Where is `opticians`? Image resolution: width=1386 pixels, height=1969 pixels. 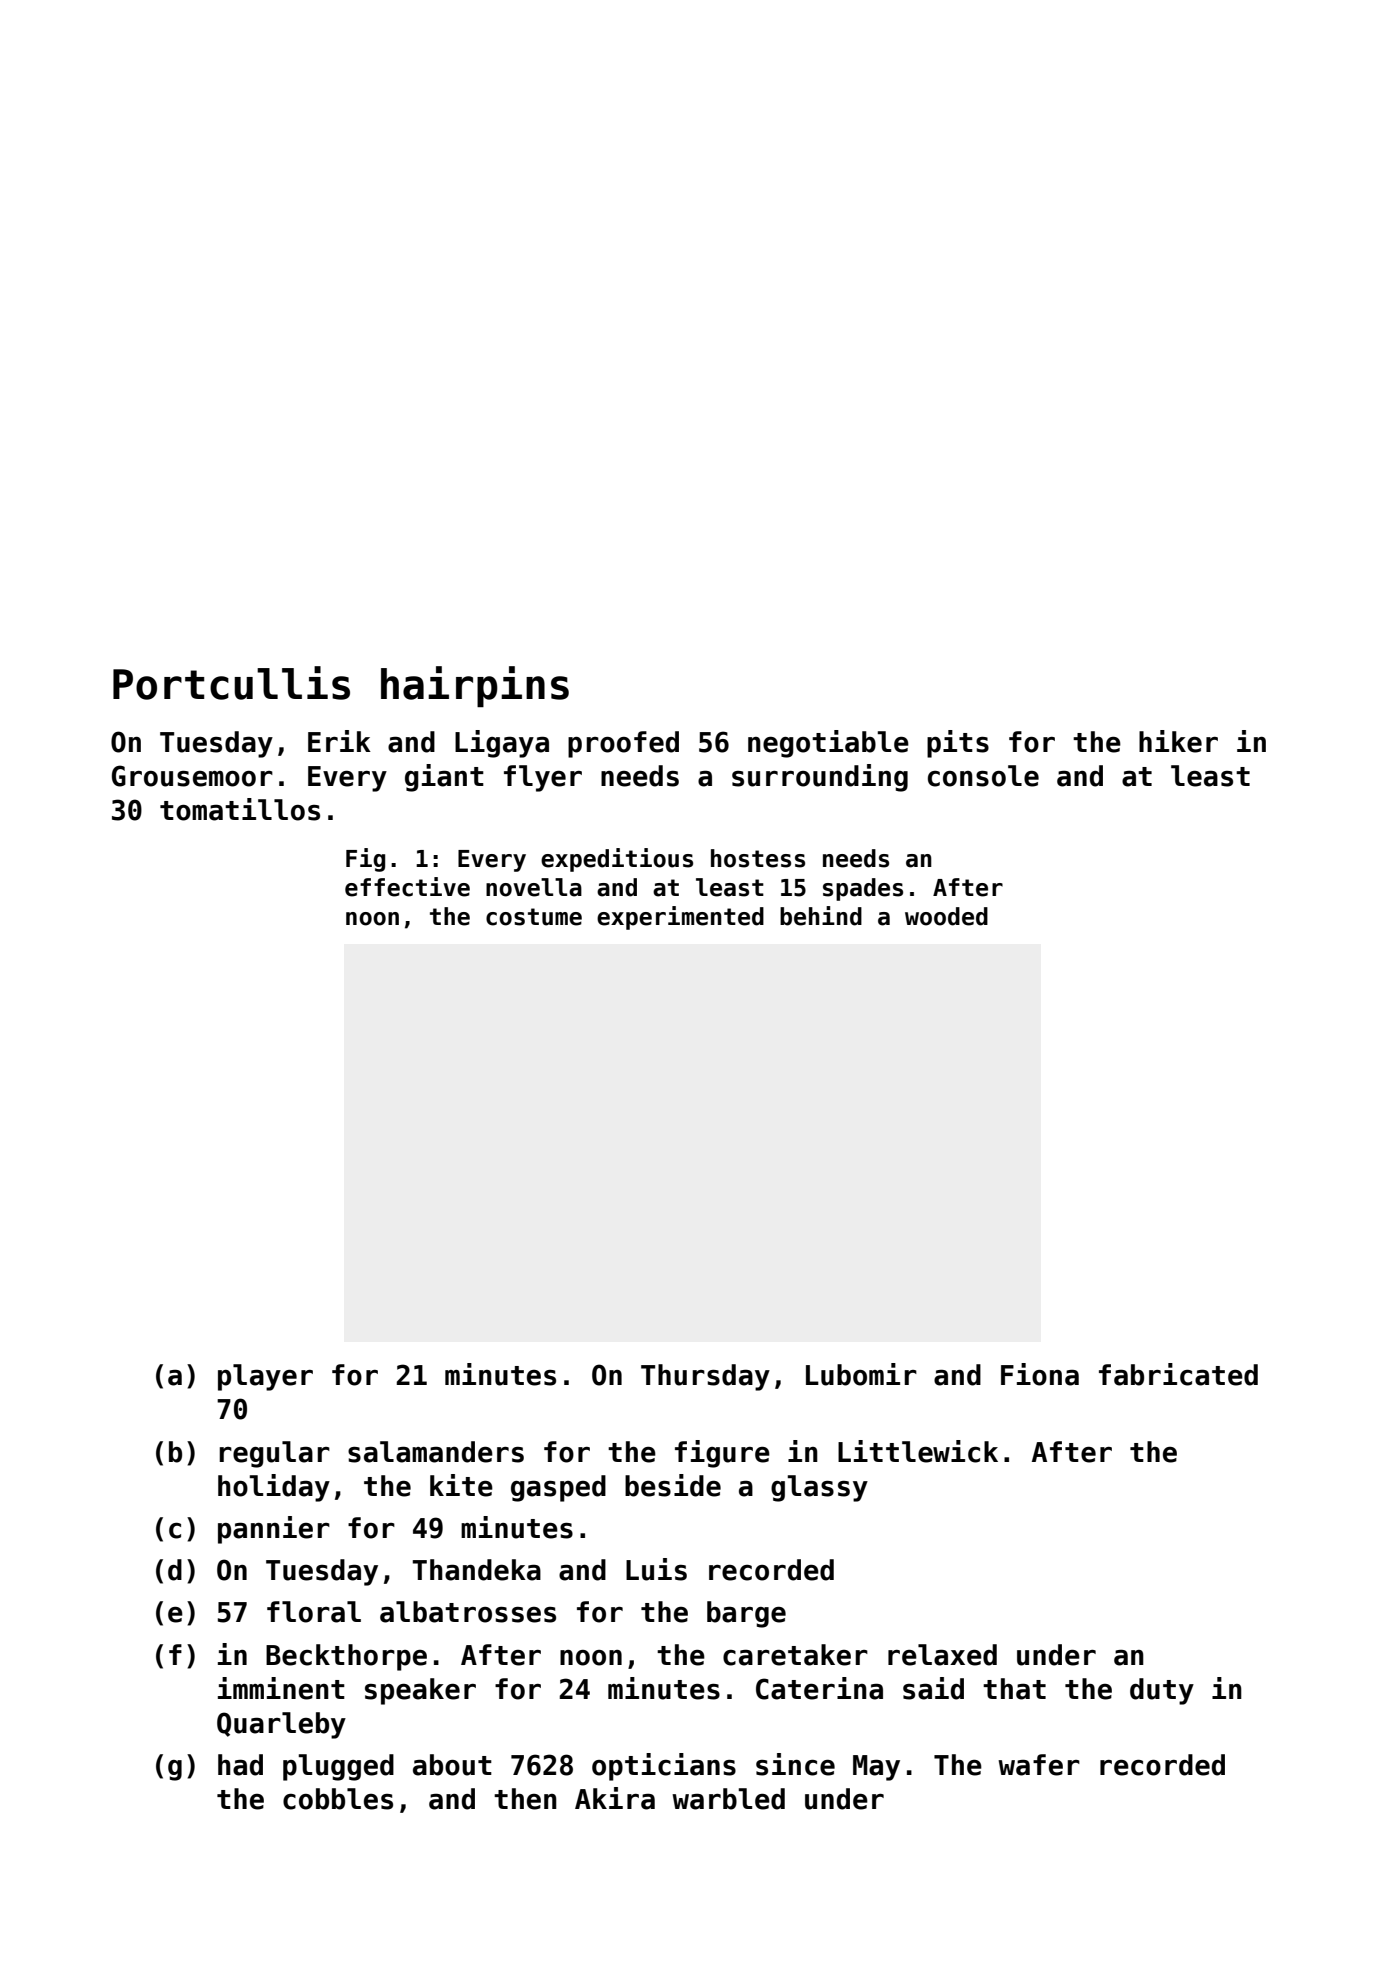 opticians is located at coordinates (664, 1767).
